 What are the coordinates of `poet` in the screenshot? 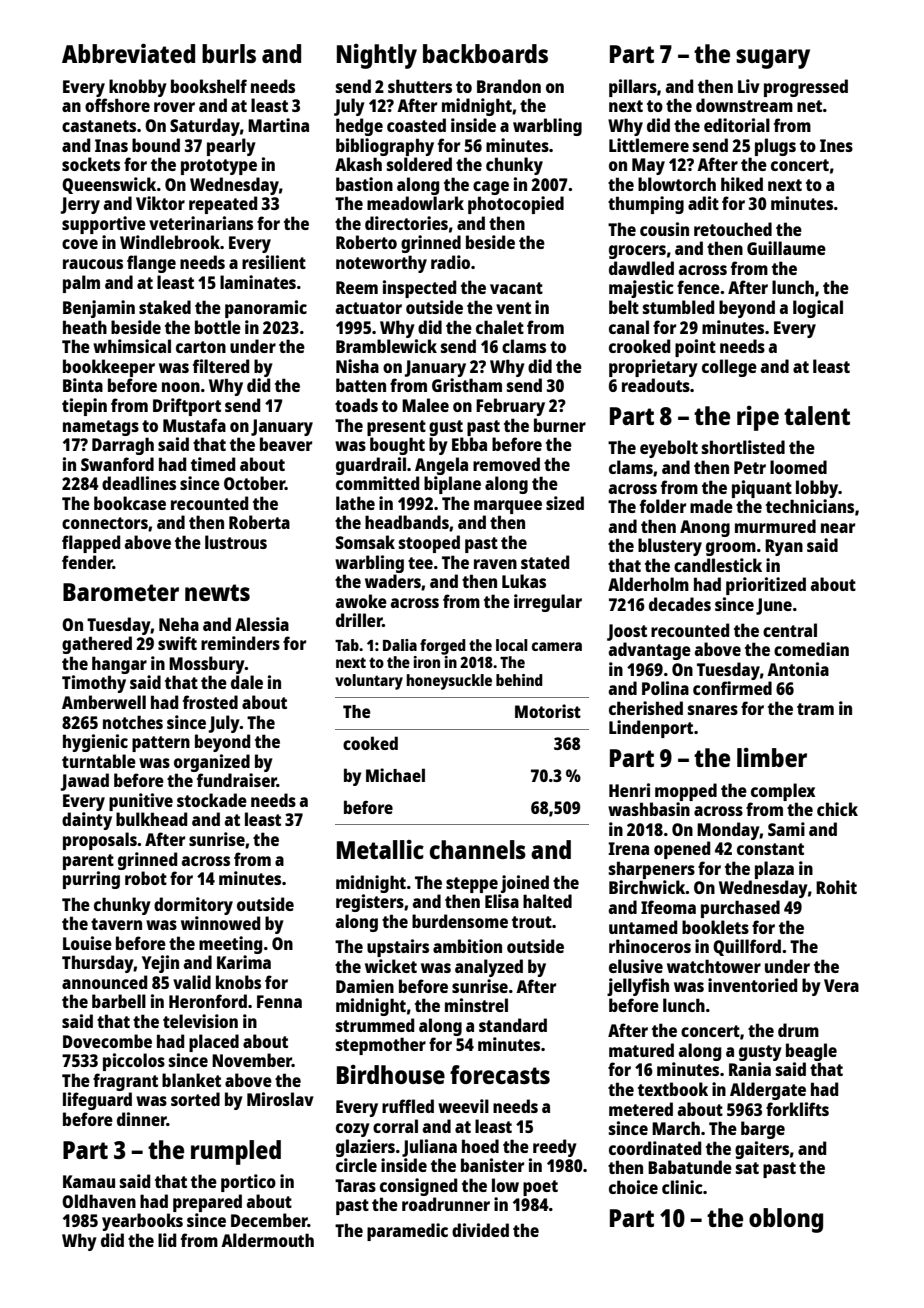 It's located at (540, 1188).
